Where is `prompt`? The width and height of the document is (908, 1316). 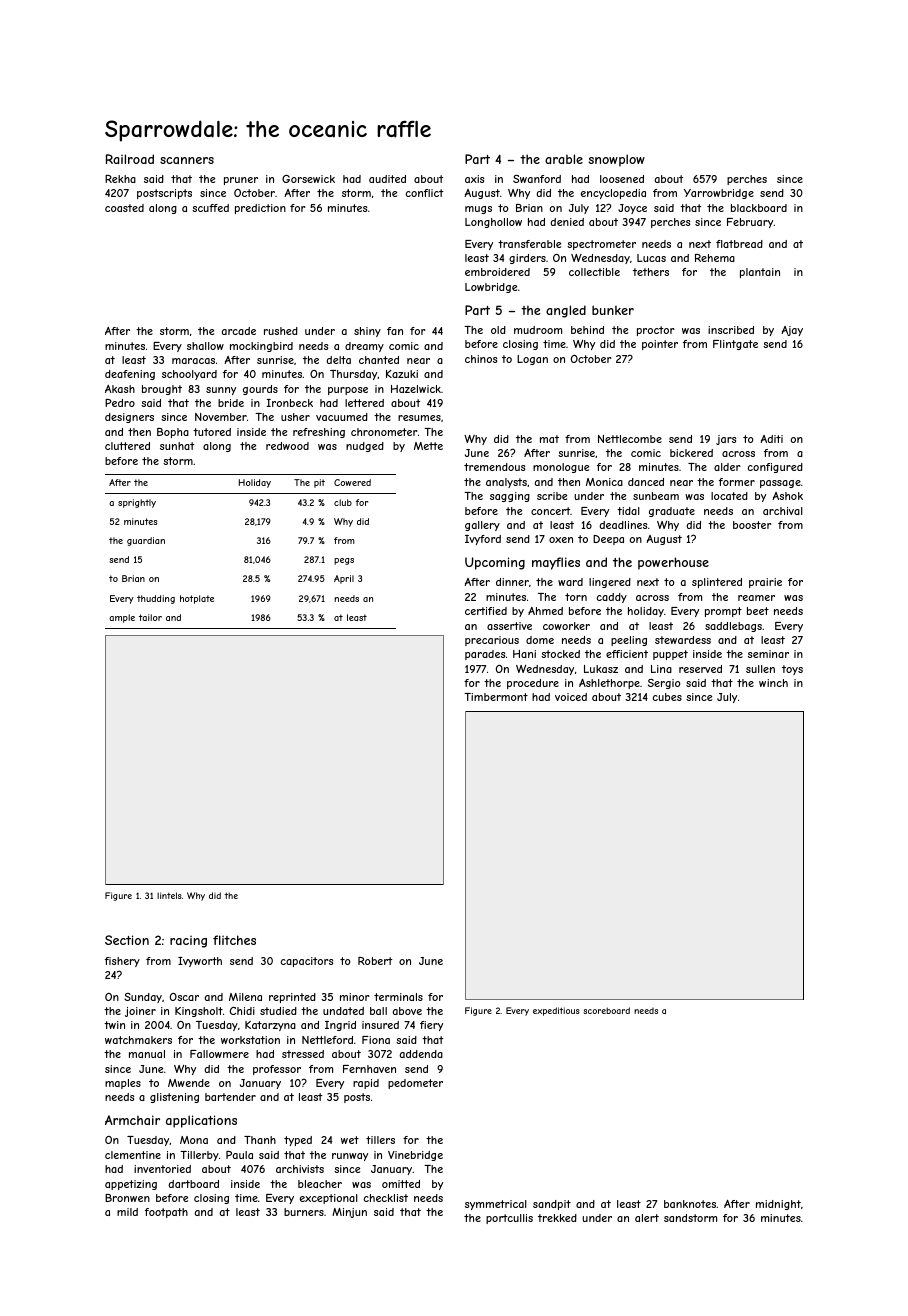
prompt is located at coordinates (723, 612).
